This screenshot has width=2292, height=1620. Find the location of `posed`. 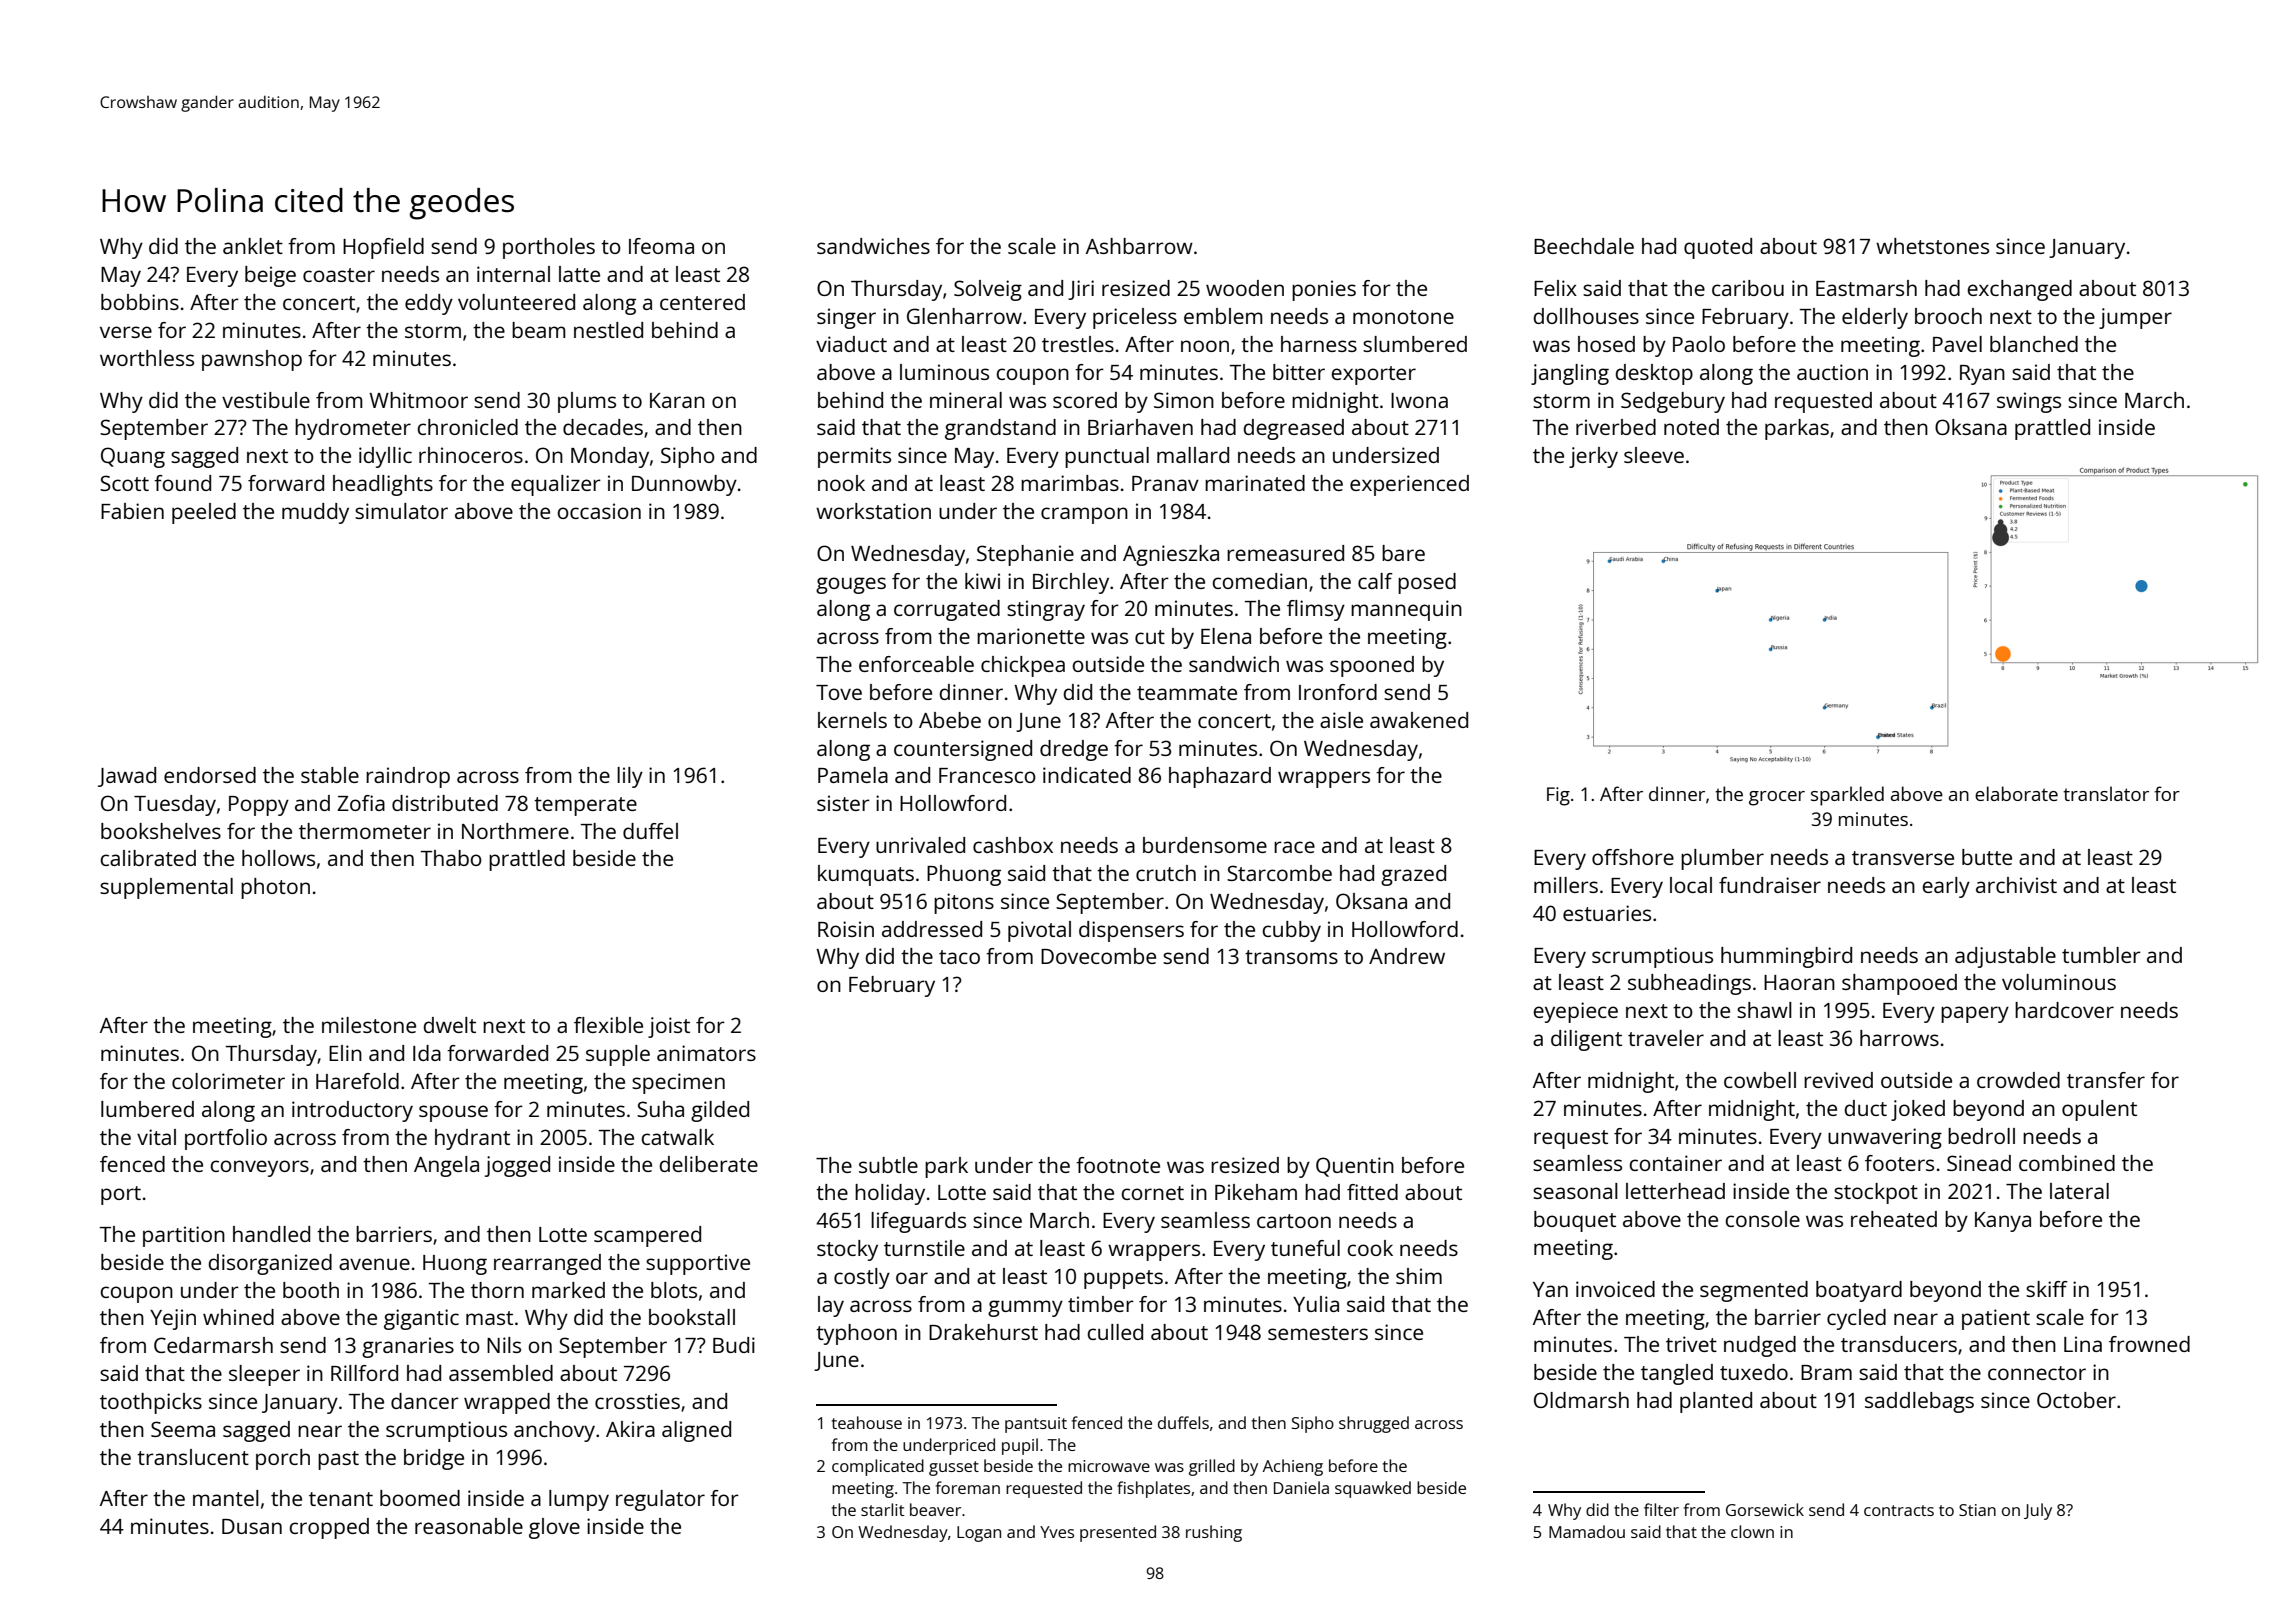

posed is located at coordinates (1427, 583).
